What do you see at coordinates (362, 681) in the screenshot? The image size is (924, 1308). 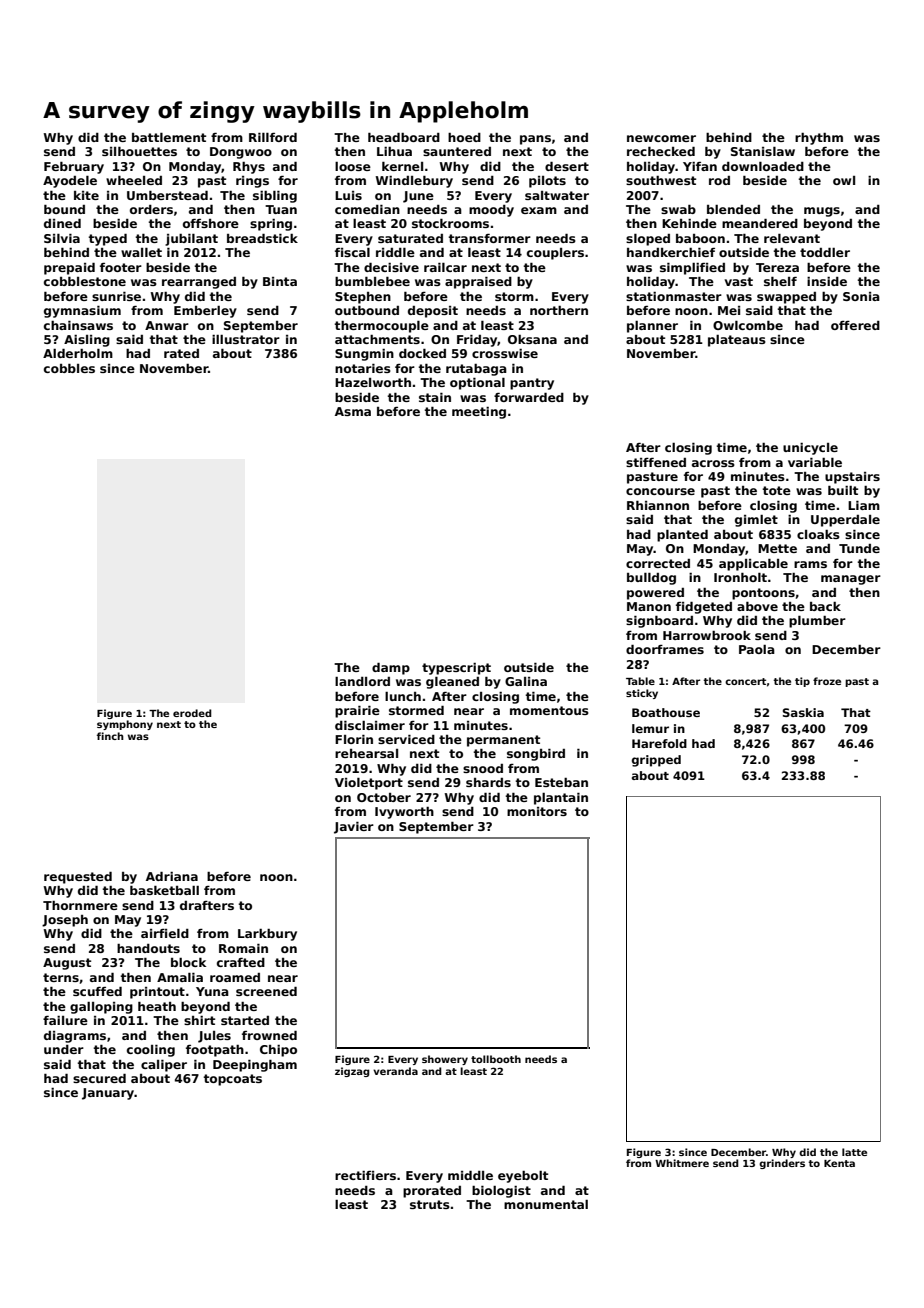 I see `landlord` at bounding box center [362, 681].
